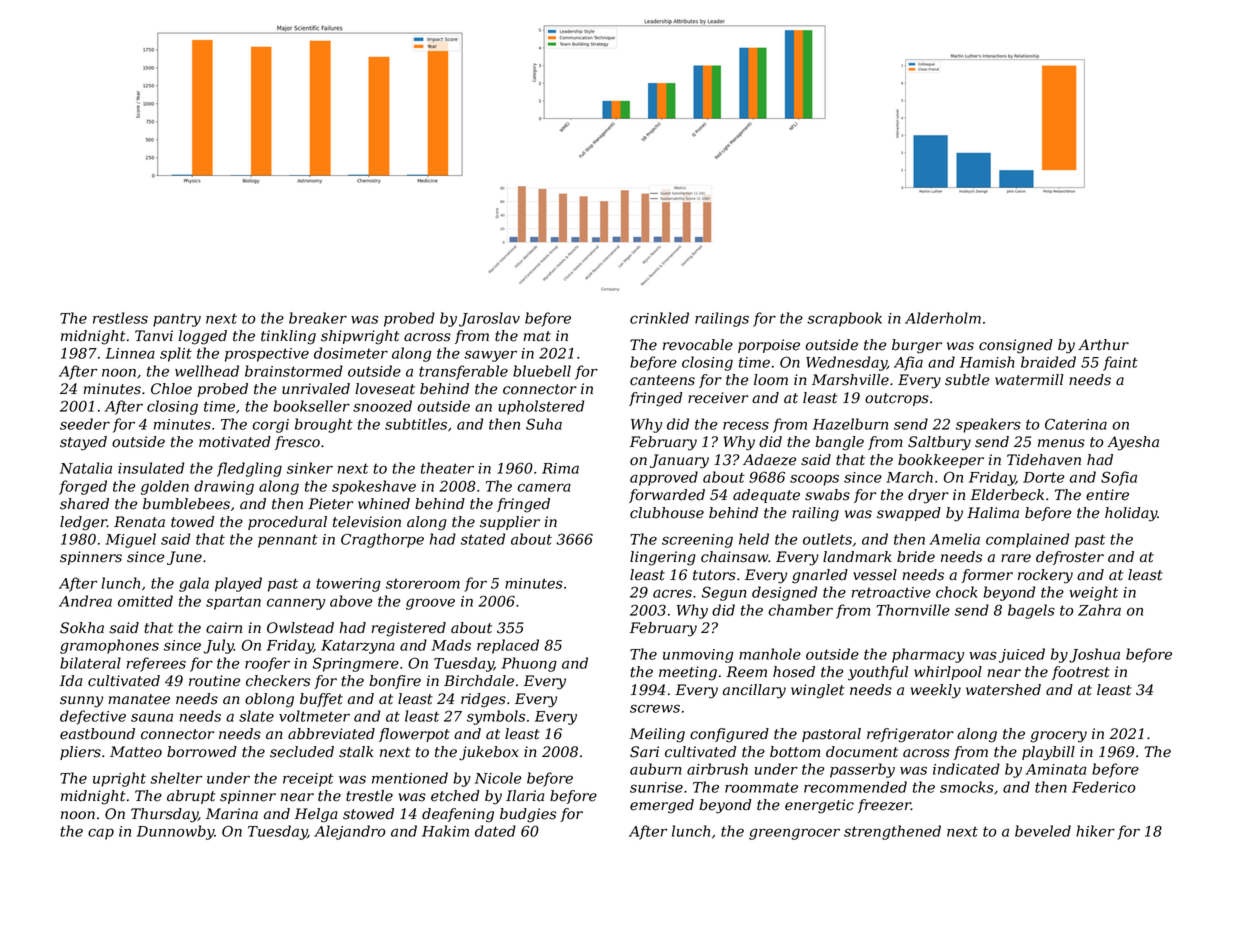 The height and width of the screenshot is (952, 1233). Describe the element at coordinates (498, 778) in the screenshot. I see `Nicole` at that location.
